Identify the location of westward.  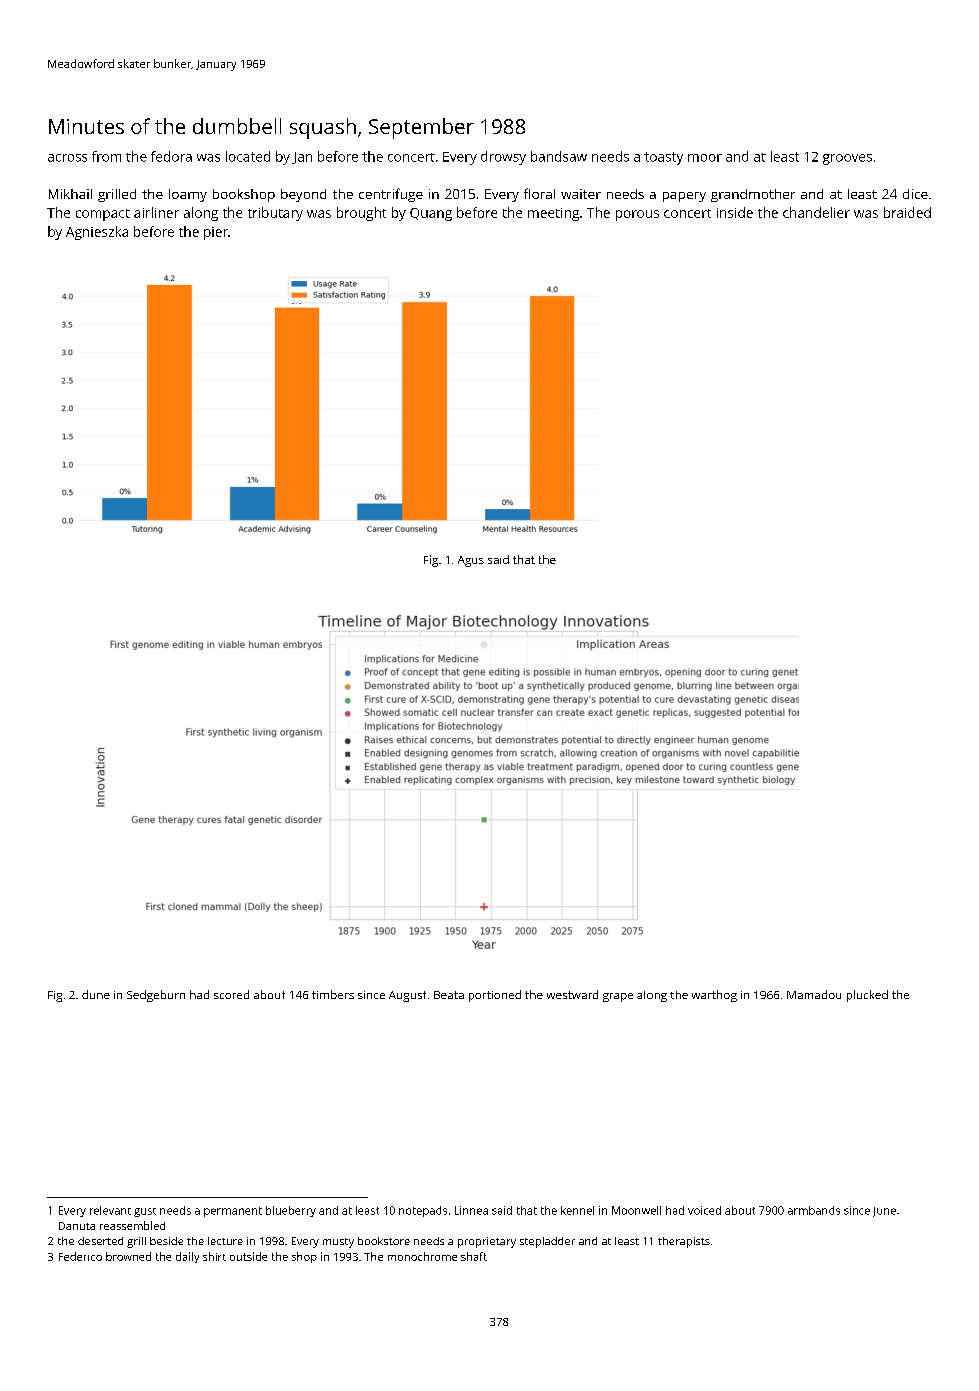
(572, 994).
